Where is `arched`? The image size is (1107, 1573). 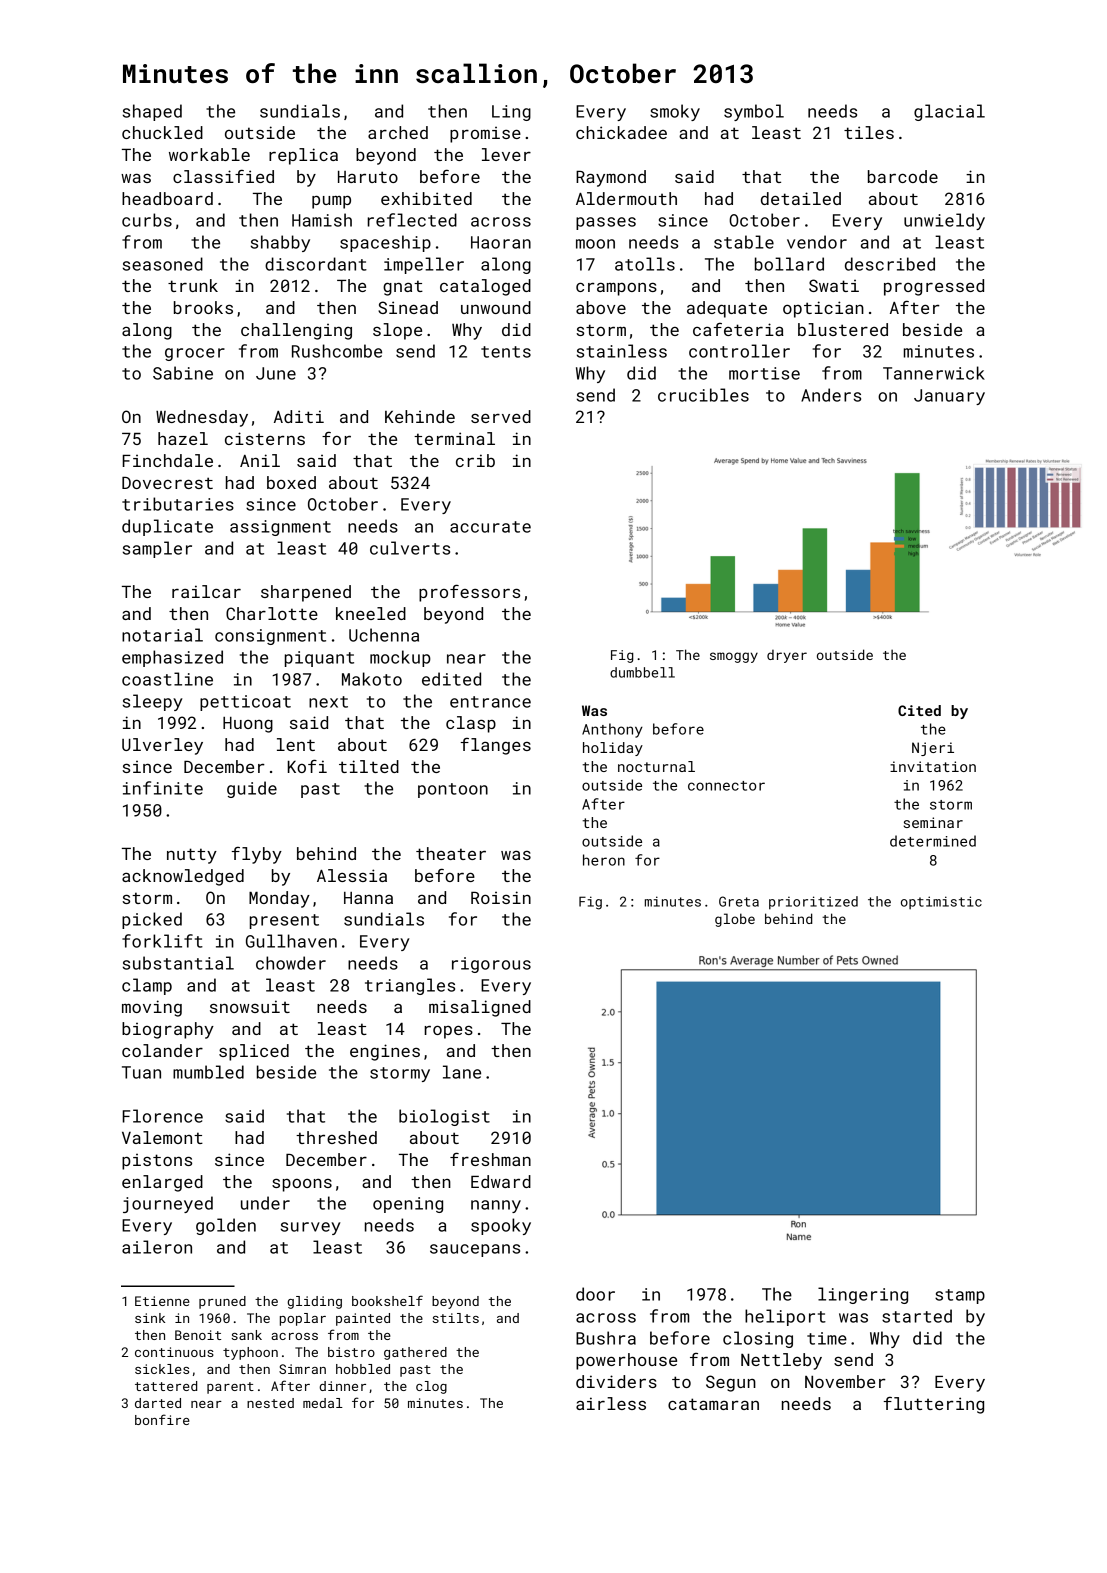 arched is located at coordinates (398, 132).
